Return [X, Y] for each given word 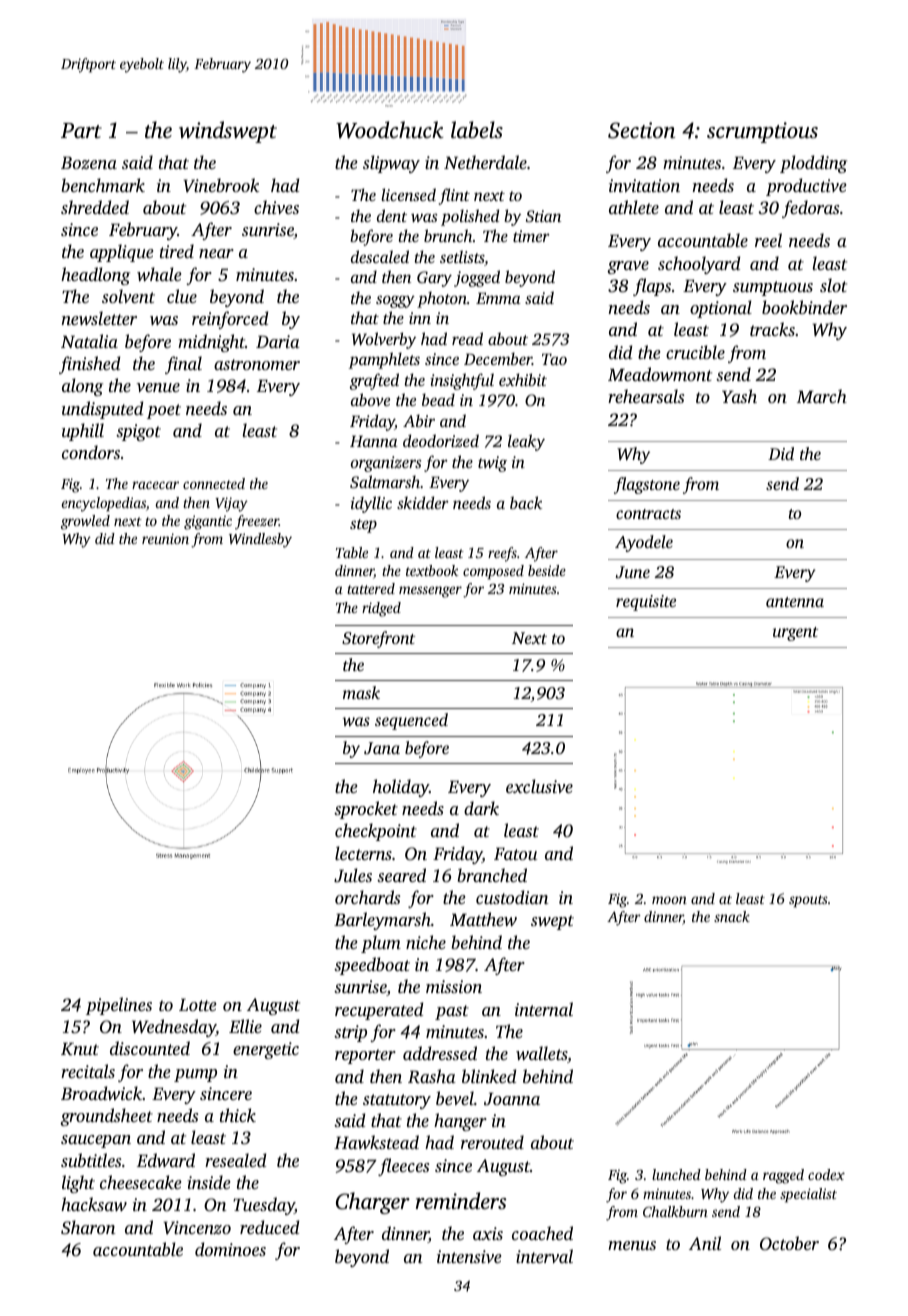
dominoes [230, 1249]
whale [159, 274]
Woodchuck [389, 130]
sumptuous [773, 288]
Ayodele [644, 543]
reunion [165, 538]
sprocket [366, 810]
